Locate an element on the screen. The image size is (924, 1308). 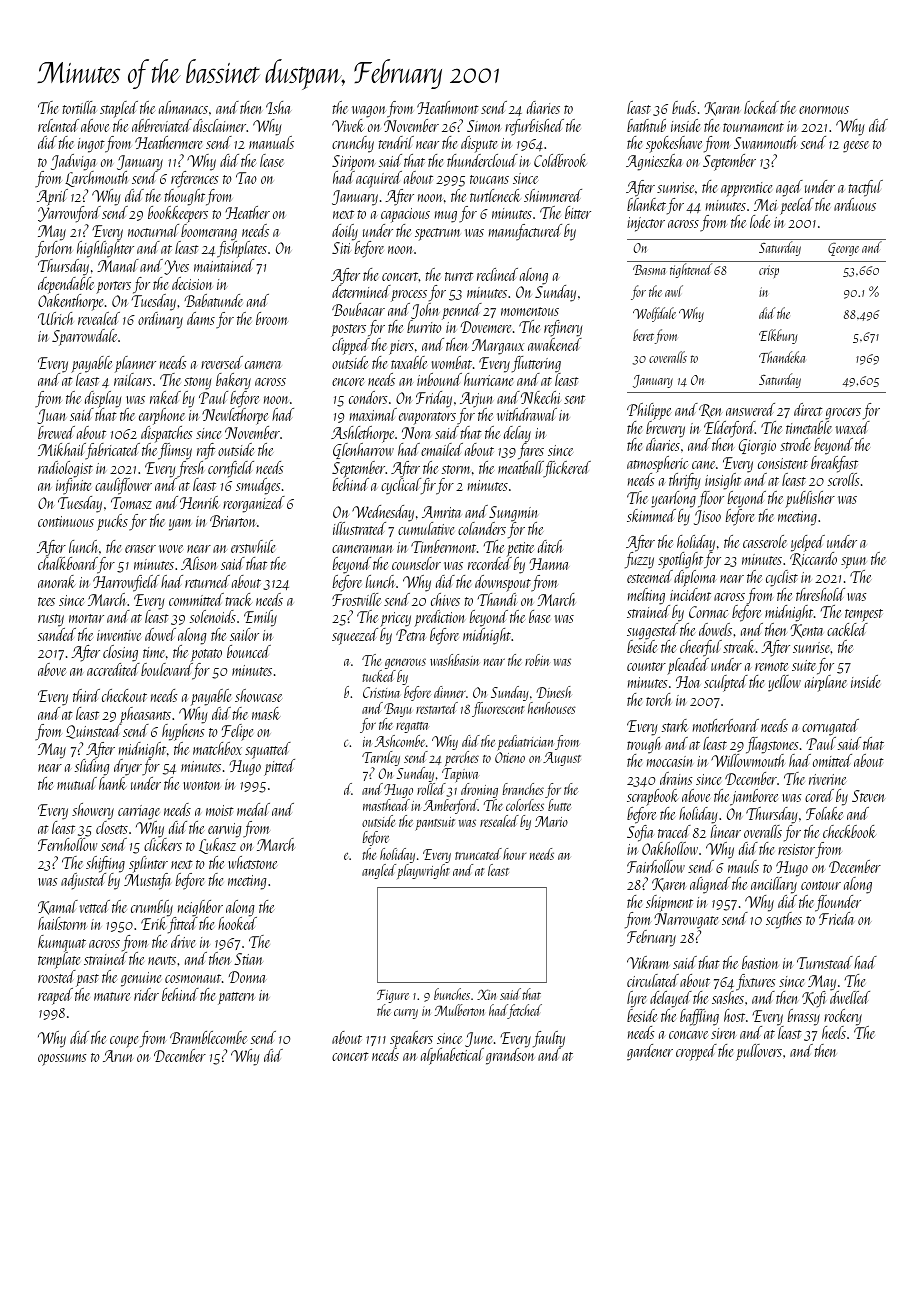
tempest is located at coordinates (864, 615).
